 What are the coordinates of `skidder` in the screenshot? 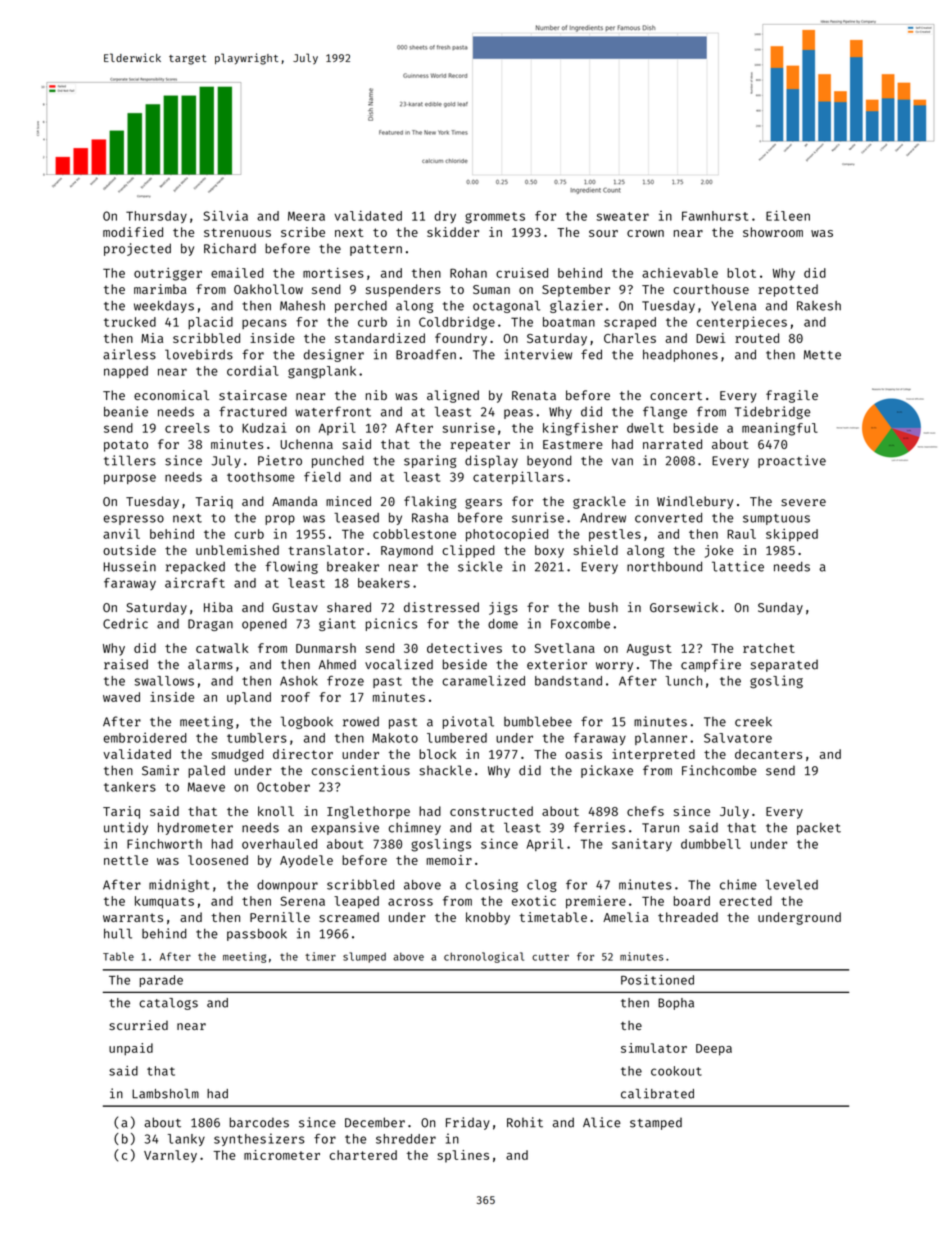 It's located at (453, 232).
